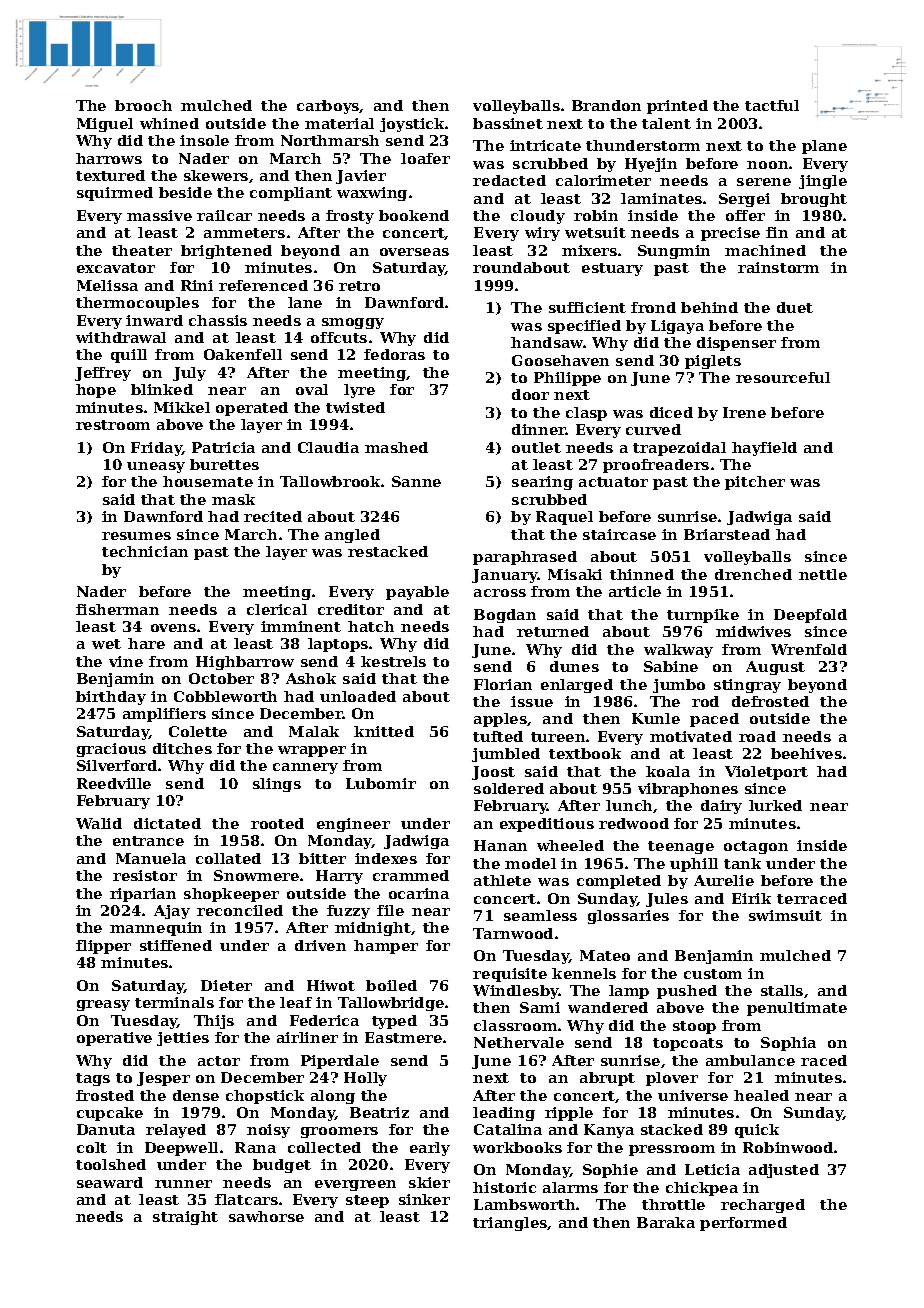 Image resolution: width=924 pixels, height=1308 pixels. I want to click on Oakenfell, so click(243, 354).
